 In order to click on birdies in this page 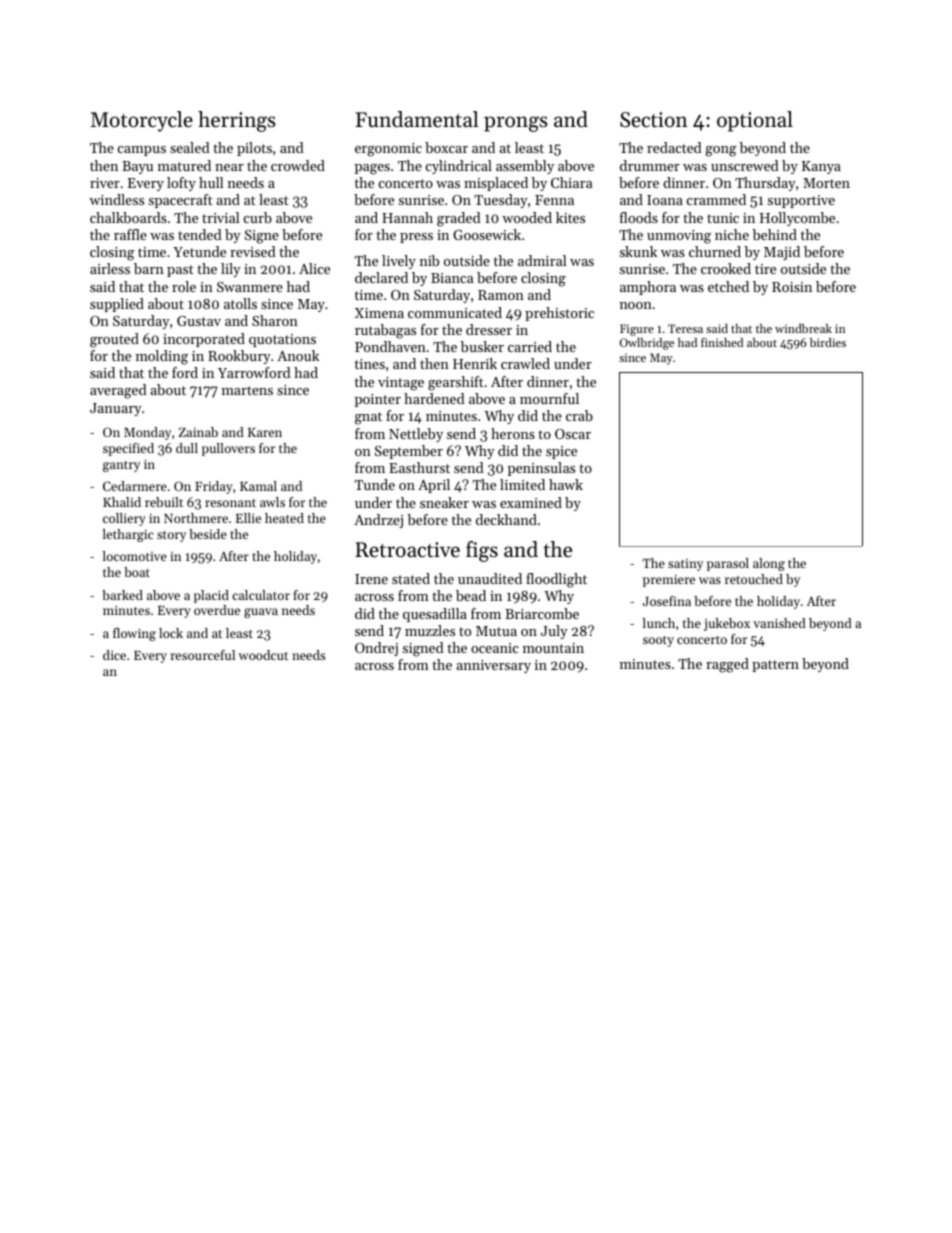, I will do `click(828, 342)`.
